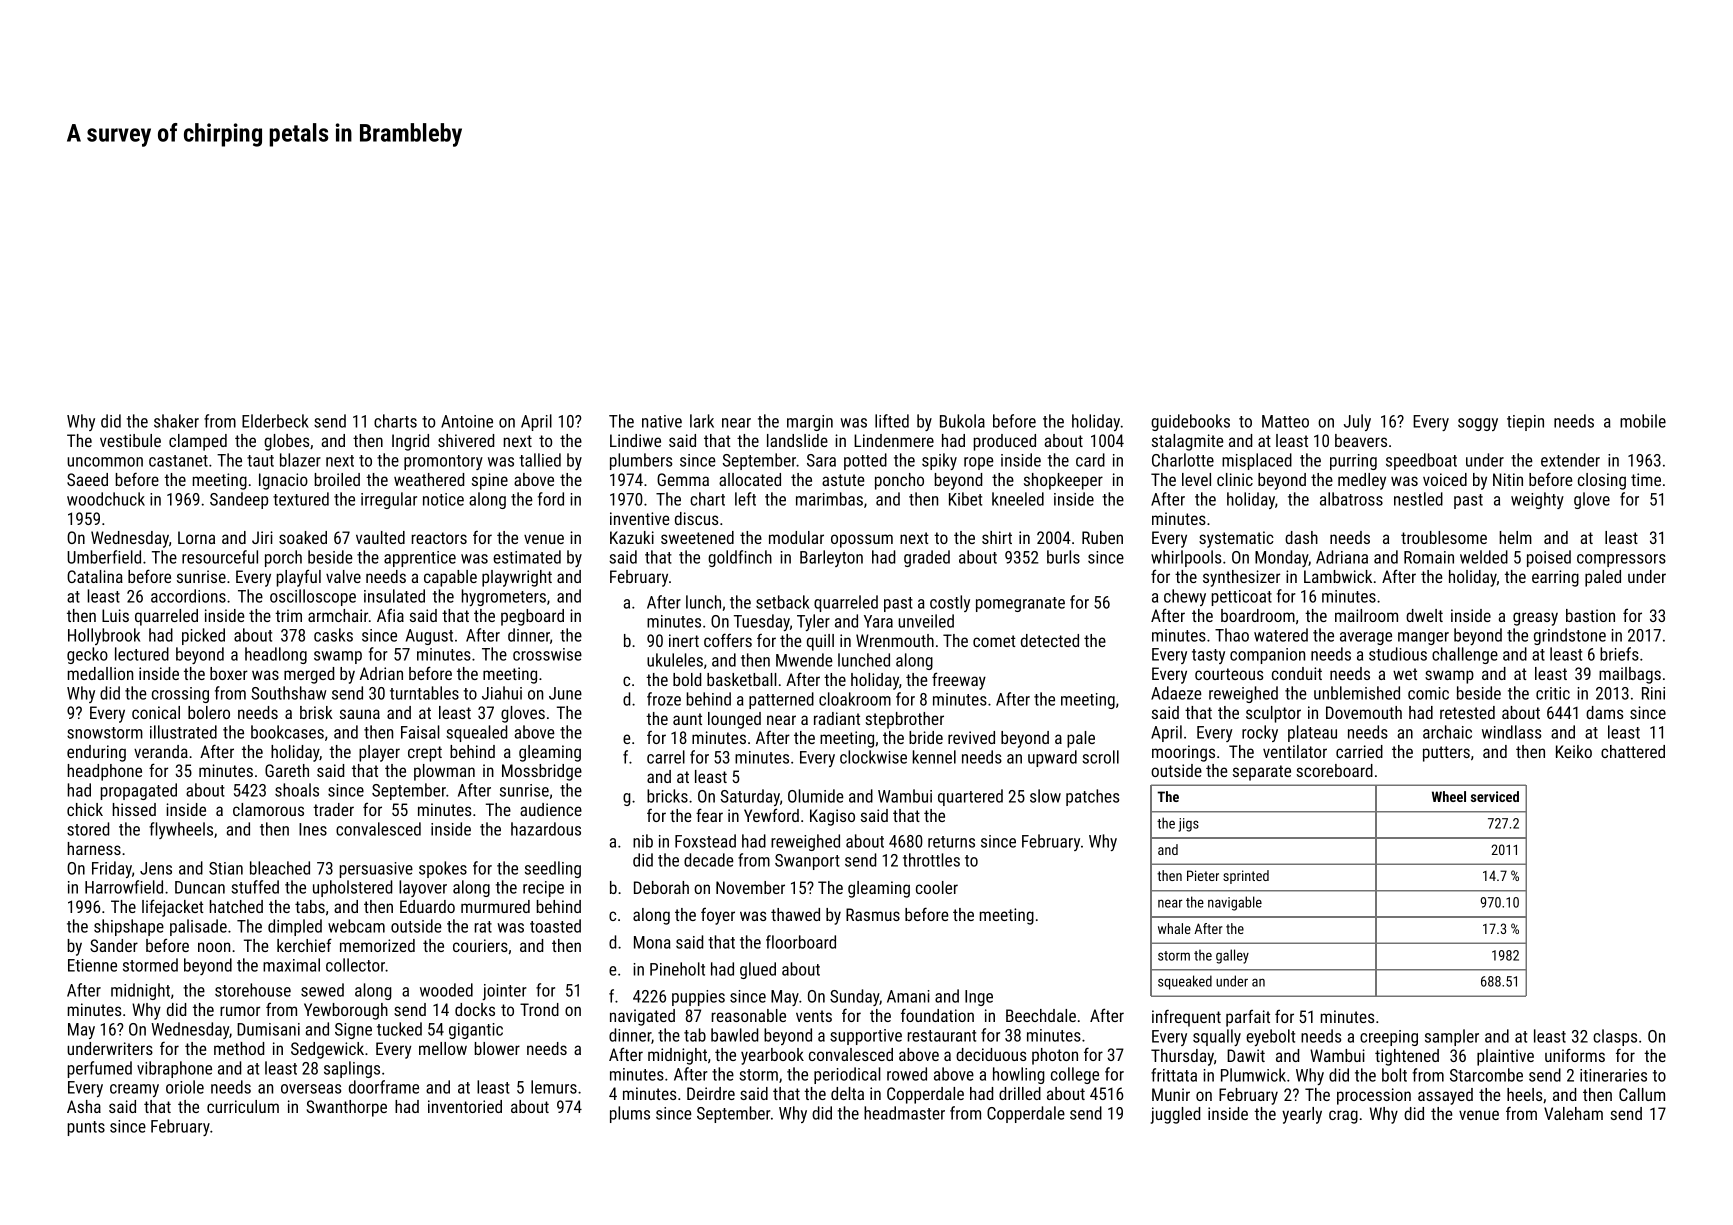  Describe the element at coordinates (134, 809) in the screenshot. I see `hissed` at that location.
